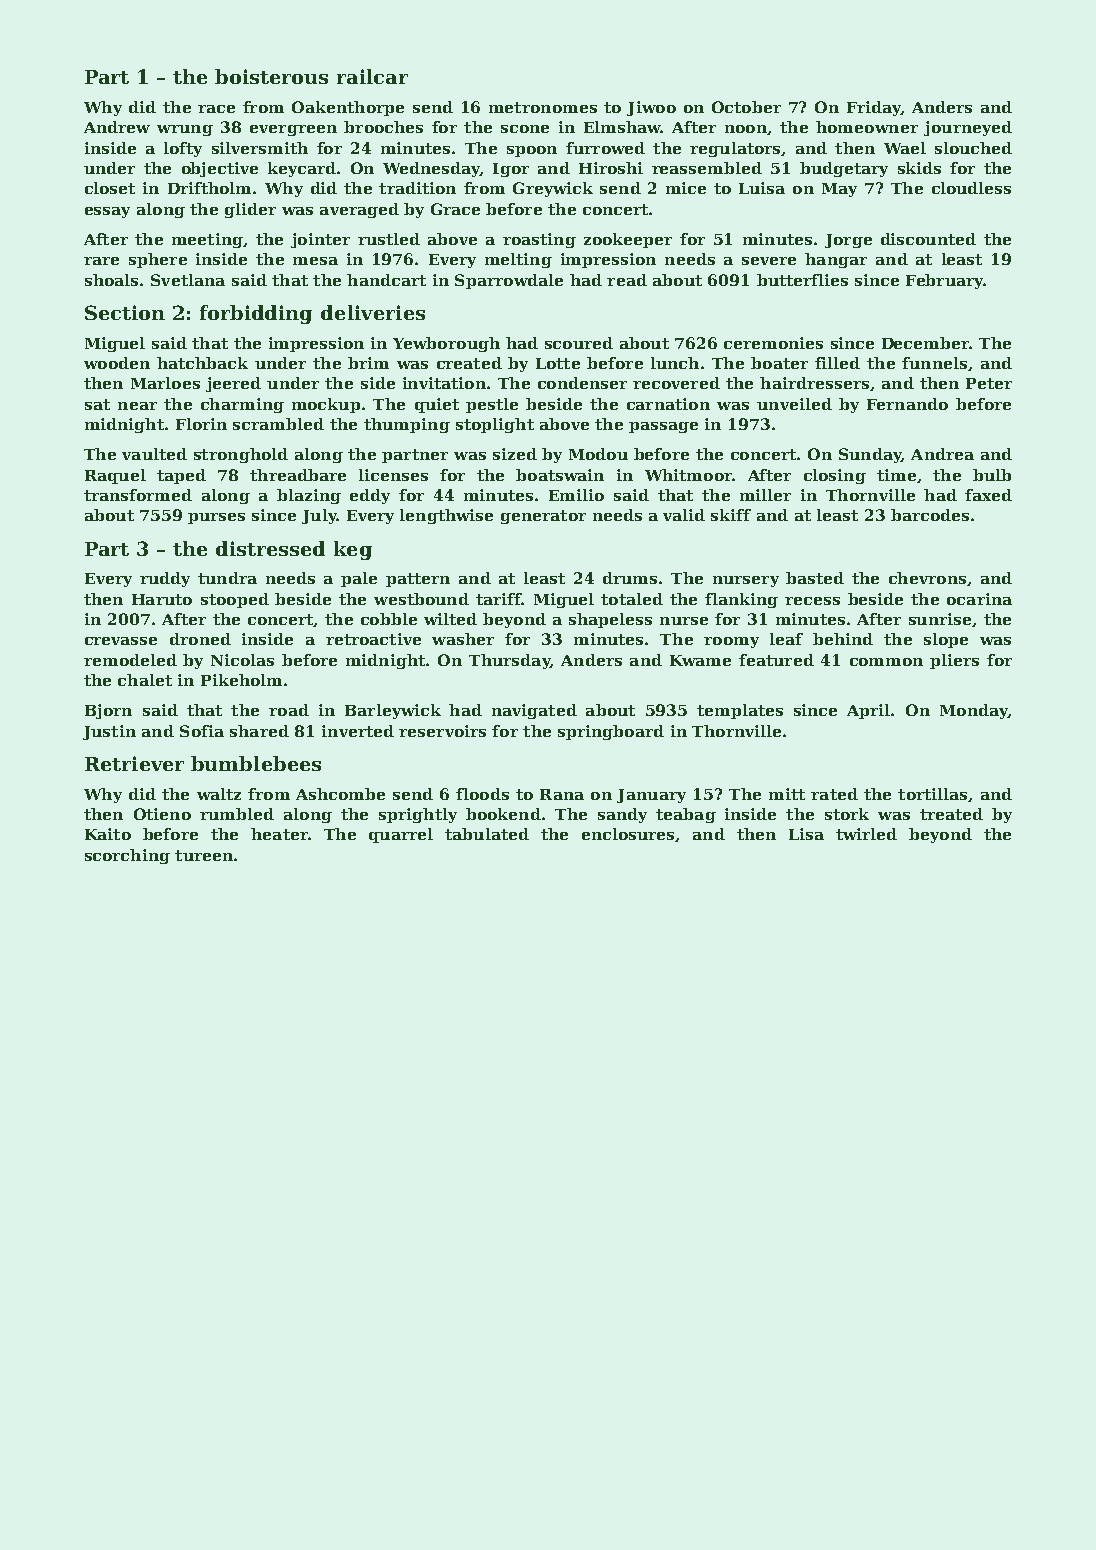 The width and height of the screenshot is (1096, 1550). I want to click on railcar, so click(372, 76).
